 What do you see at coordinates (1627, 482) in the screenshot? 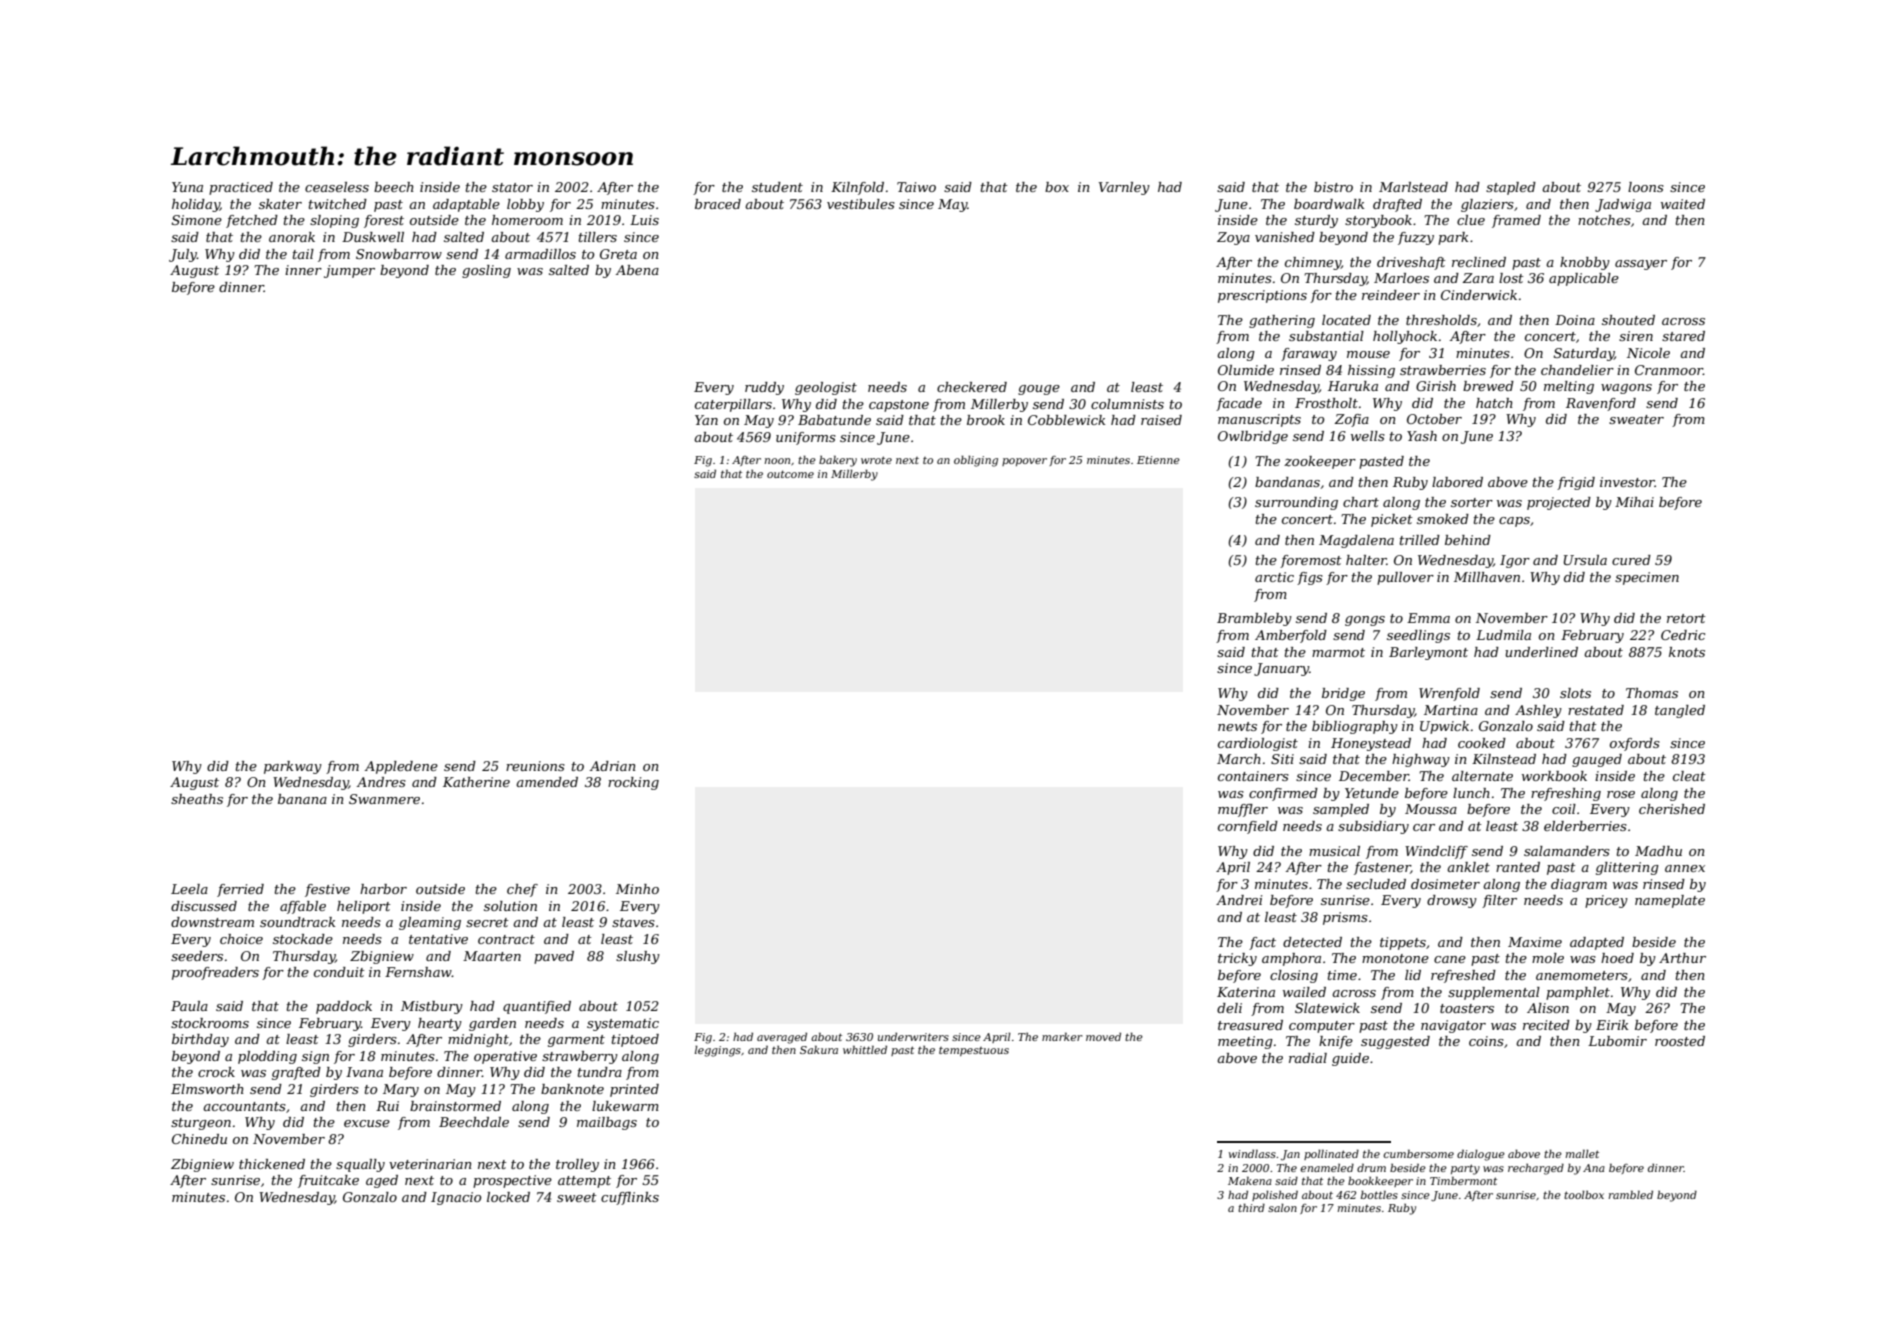
I see `investor` at bounding box center [1627, 482].
